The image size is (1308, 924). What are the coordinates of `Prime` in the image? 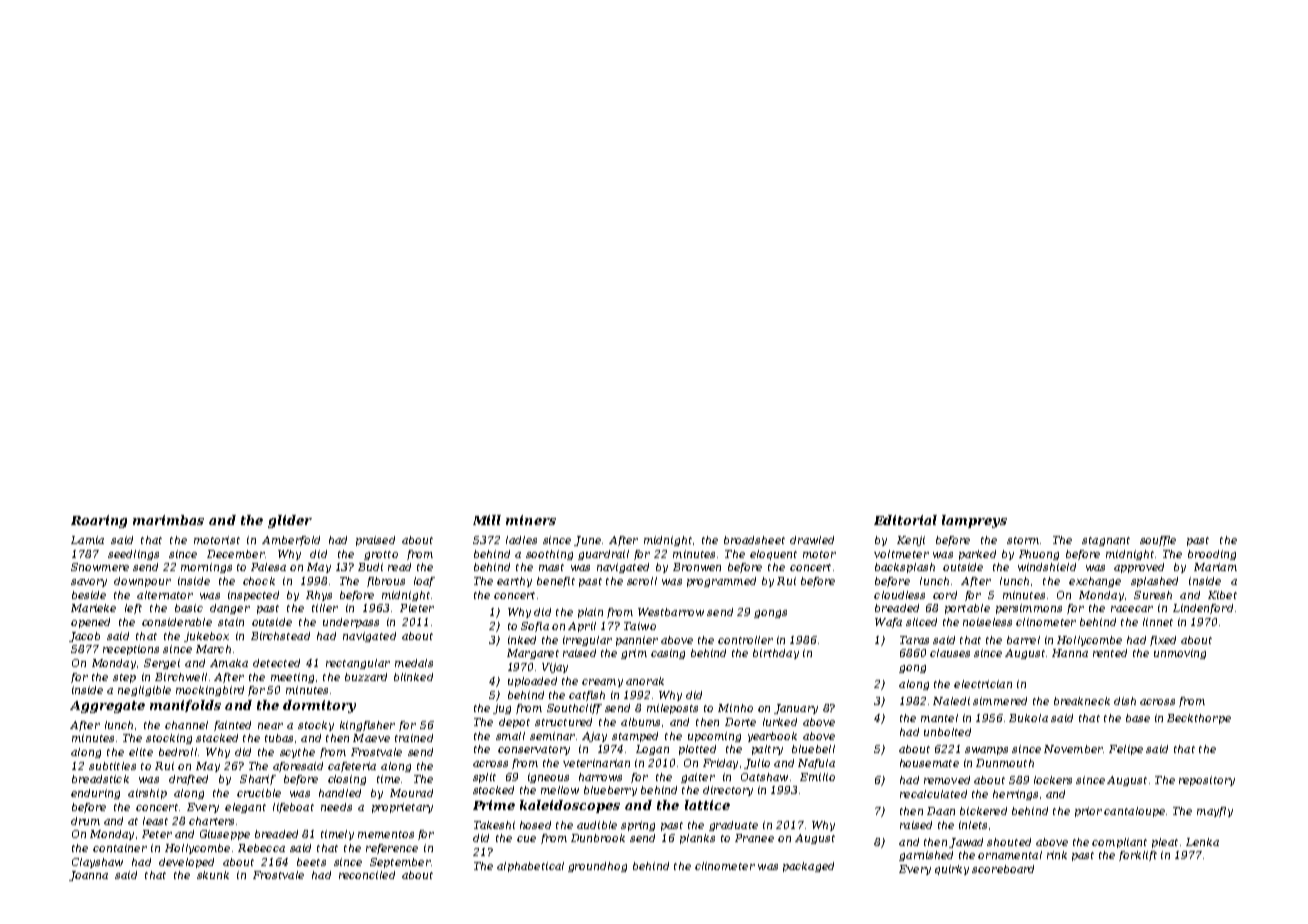 It's located at (494, 805).
